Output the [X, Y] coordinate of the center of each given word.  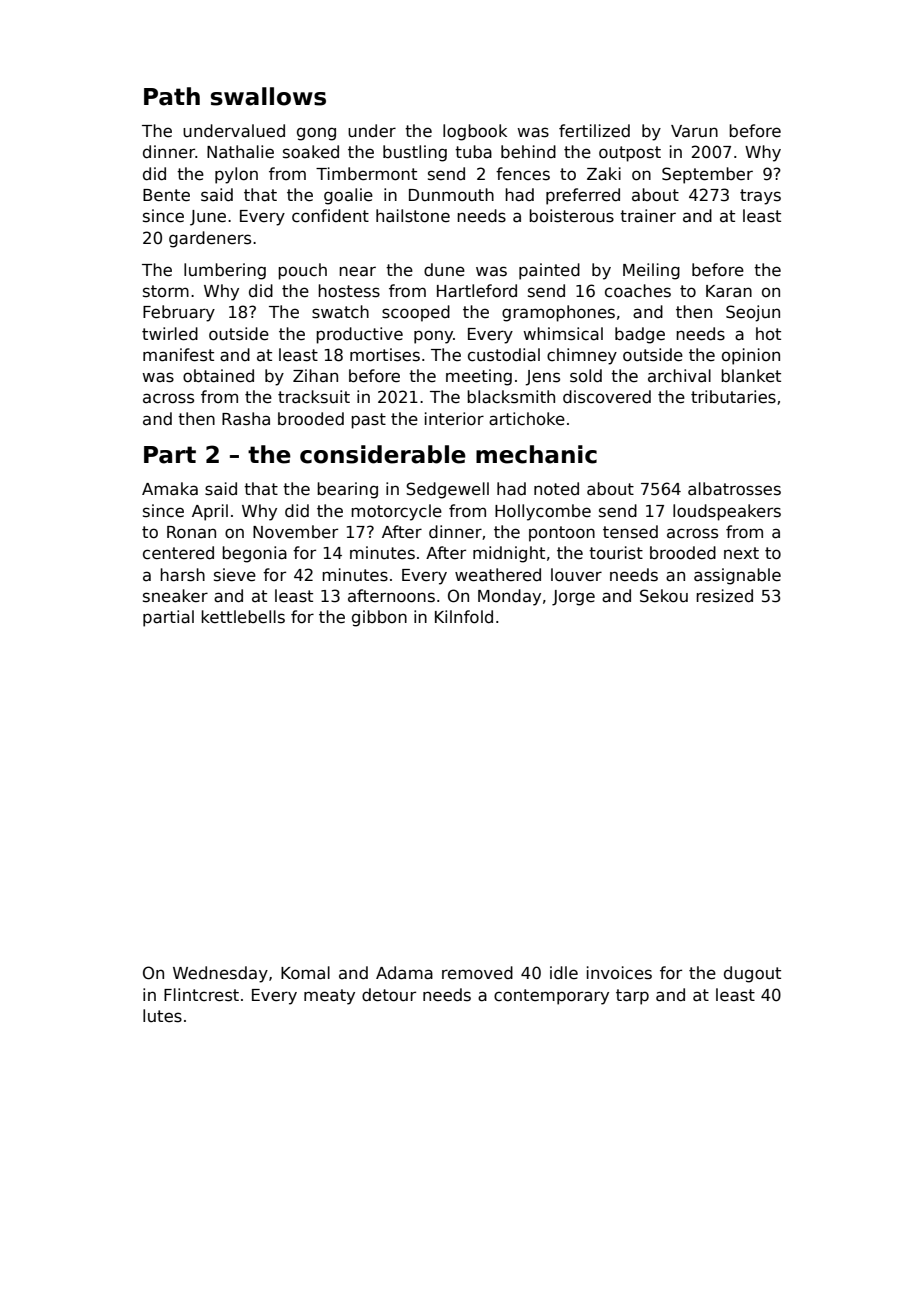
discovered [607, 397]
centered [178, 553]
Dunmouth [451, 195]
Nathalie [240, 152]
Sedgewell [447, 490]
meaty [329, 997]
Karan [729, 291]
